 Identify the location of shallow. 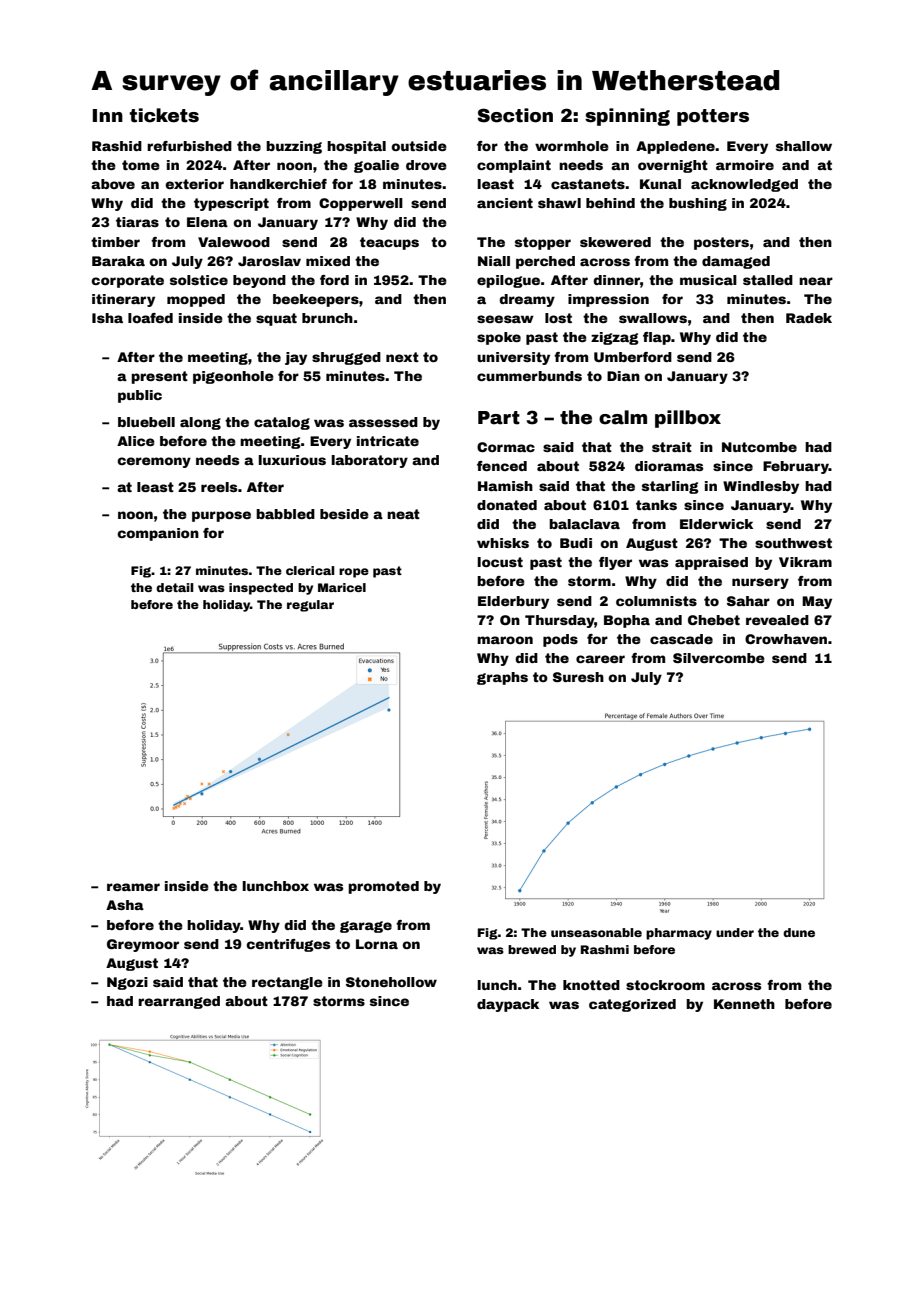
(804, 146).
